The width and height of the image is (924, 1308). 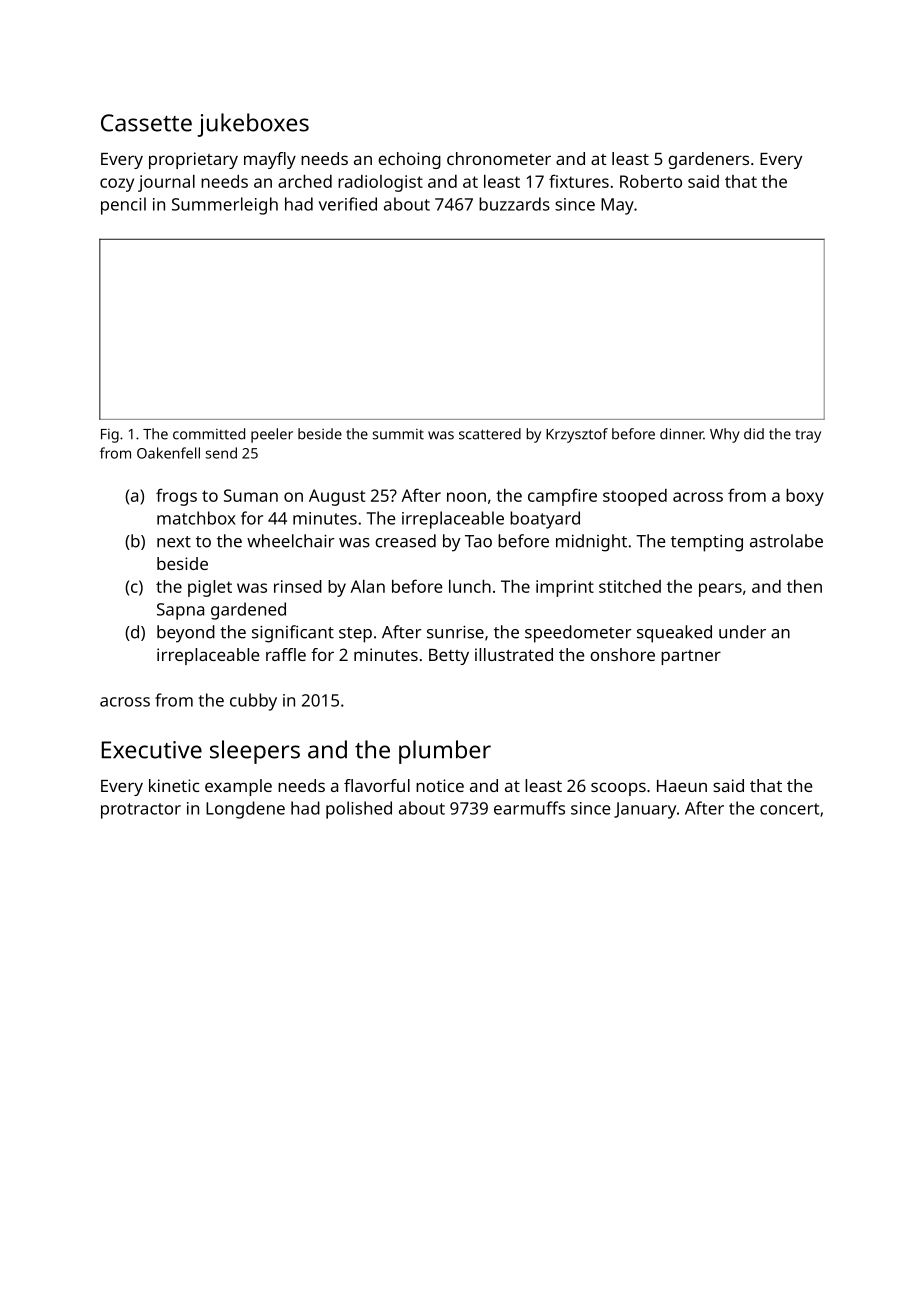 What do you see at coordinates (529, 808) in the image?
I see `earmuffs` at bounding box center [529, 808].
